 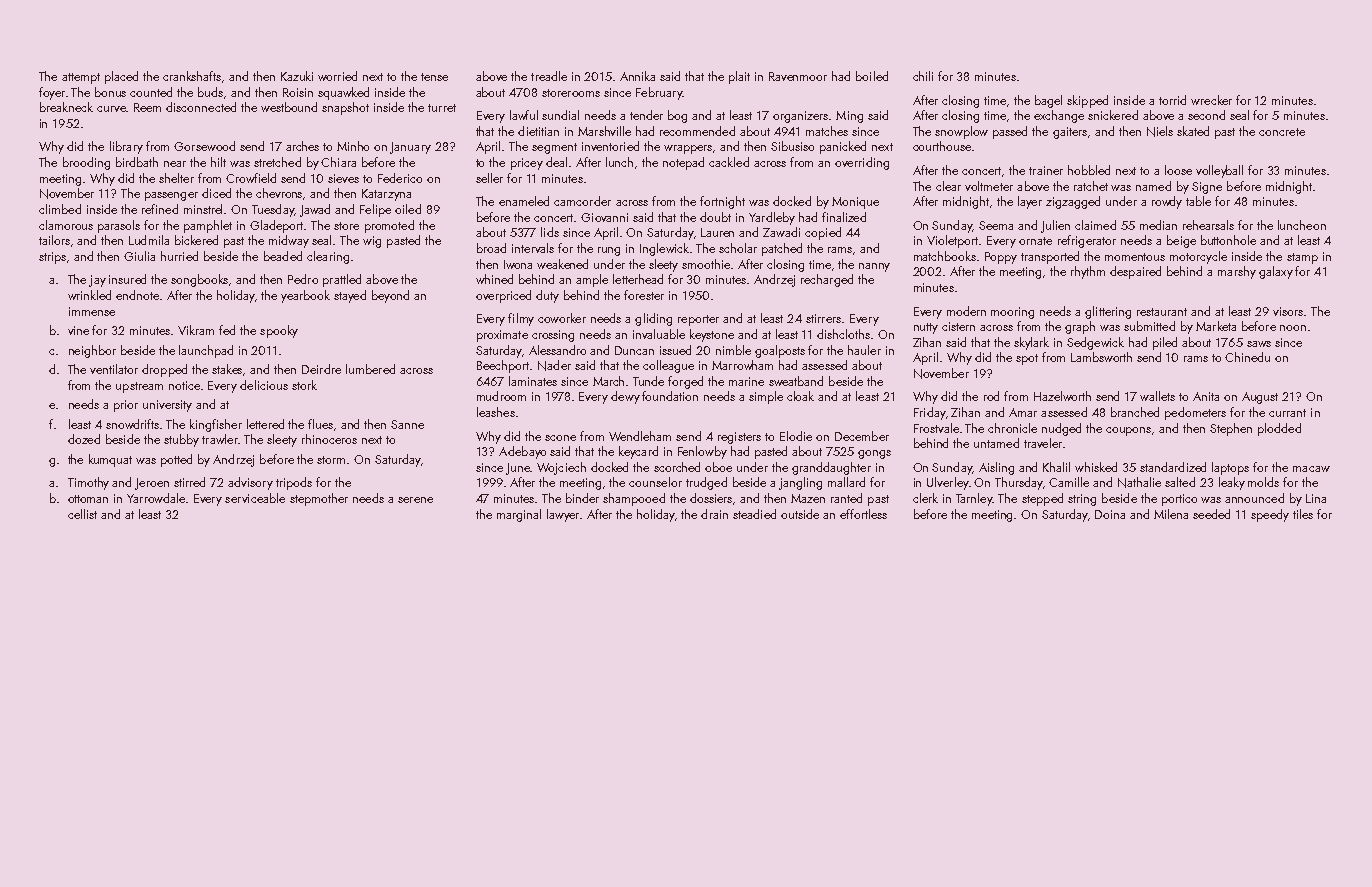 I want to click on wrecker, so click(x=1211, y=100).
